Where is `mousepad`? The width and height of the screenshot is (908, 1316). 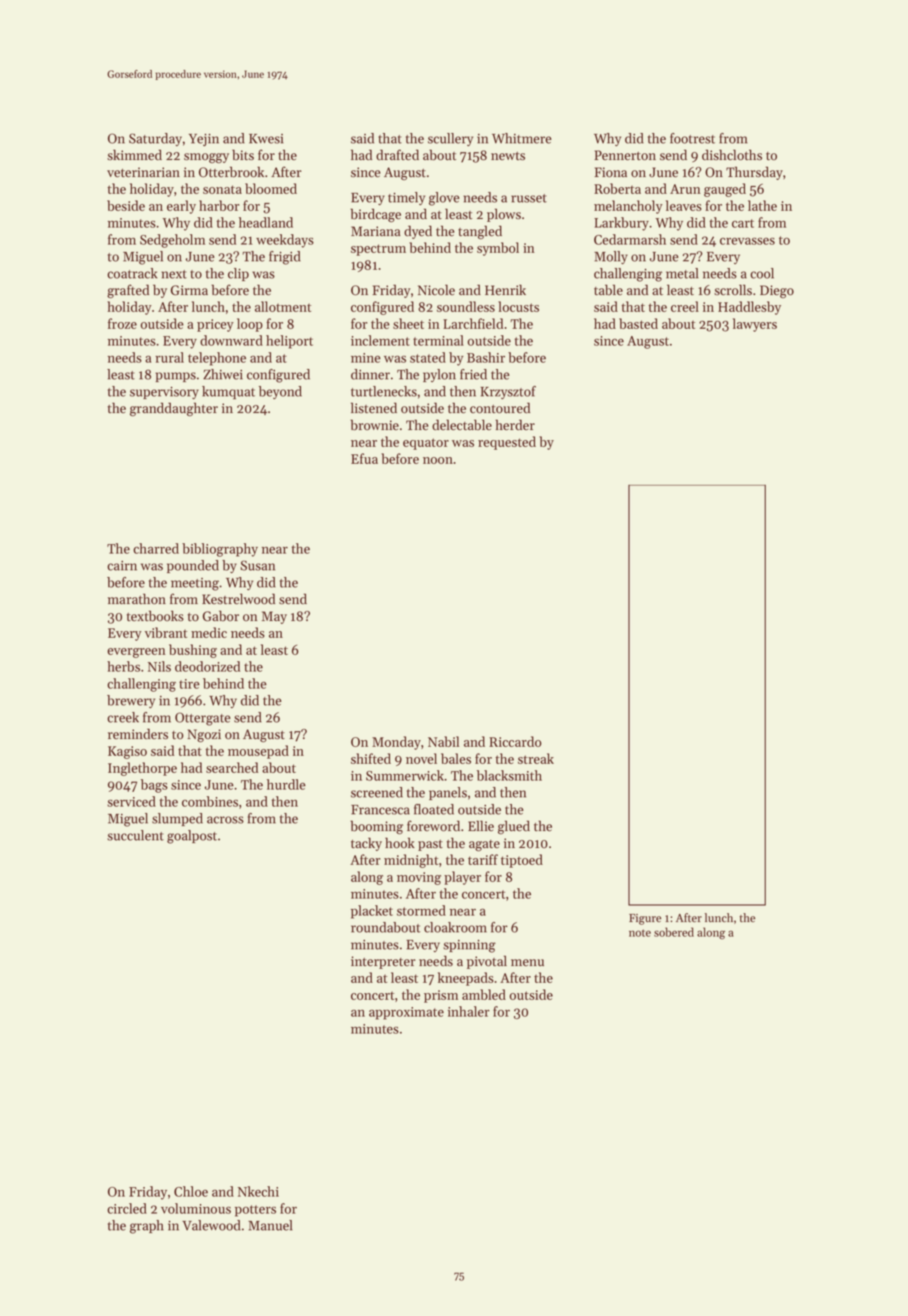
mousepad is located at coordinates (258, 752).
